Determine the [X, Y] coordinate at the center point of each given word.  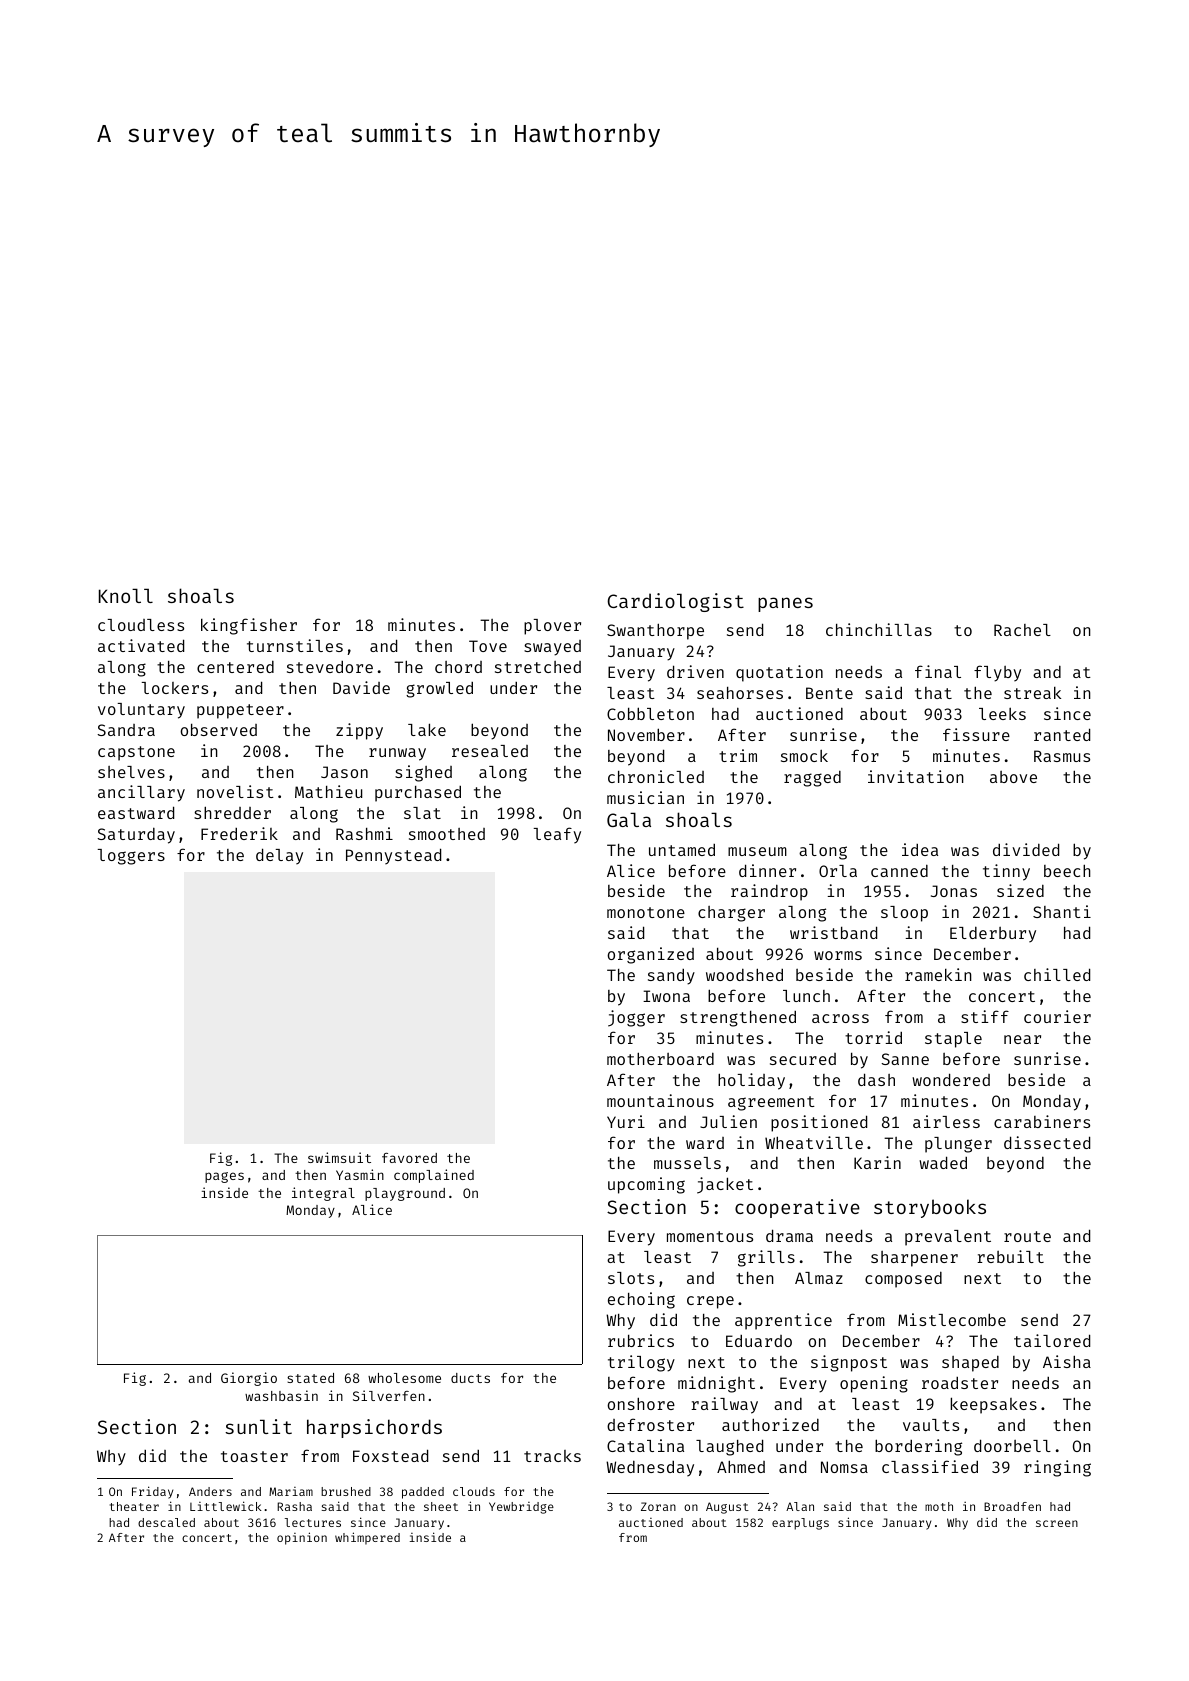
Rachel [1022, 630]
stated [310, 1378]
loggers [131, 857]
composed [903, 1279]
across [840, 1018]
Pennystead [393, 856]
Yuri [626, 1121]
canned [899, 870]
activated [141, 645]
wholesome [404, 1378]
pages [224, 1177]
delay [279, 856]
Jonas [954, 891]
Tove [488, 646]
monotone [646, 912]
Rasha [294, 1506]
